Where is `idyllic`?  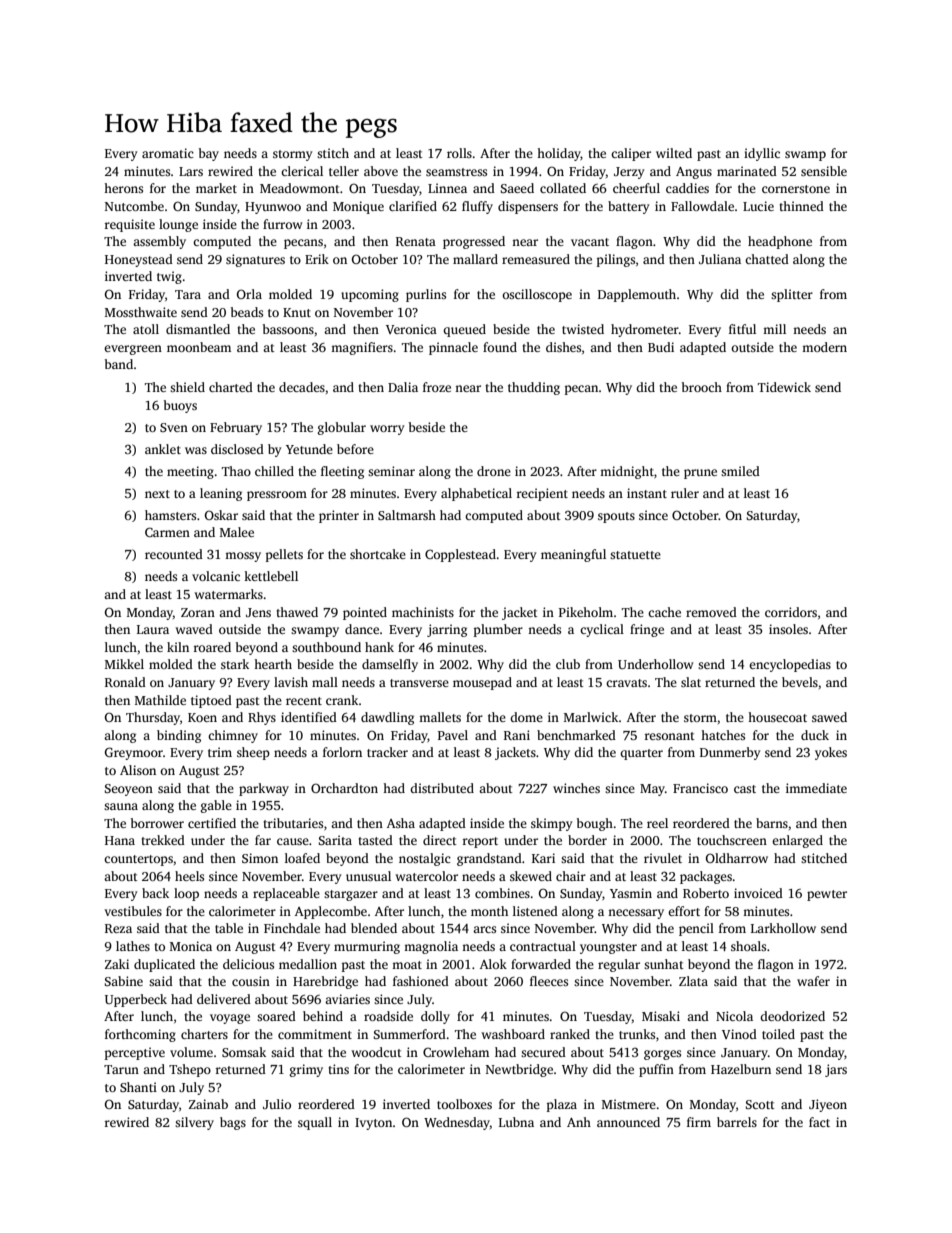
idyllic is located at coordinates (762, 154).
